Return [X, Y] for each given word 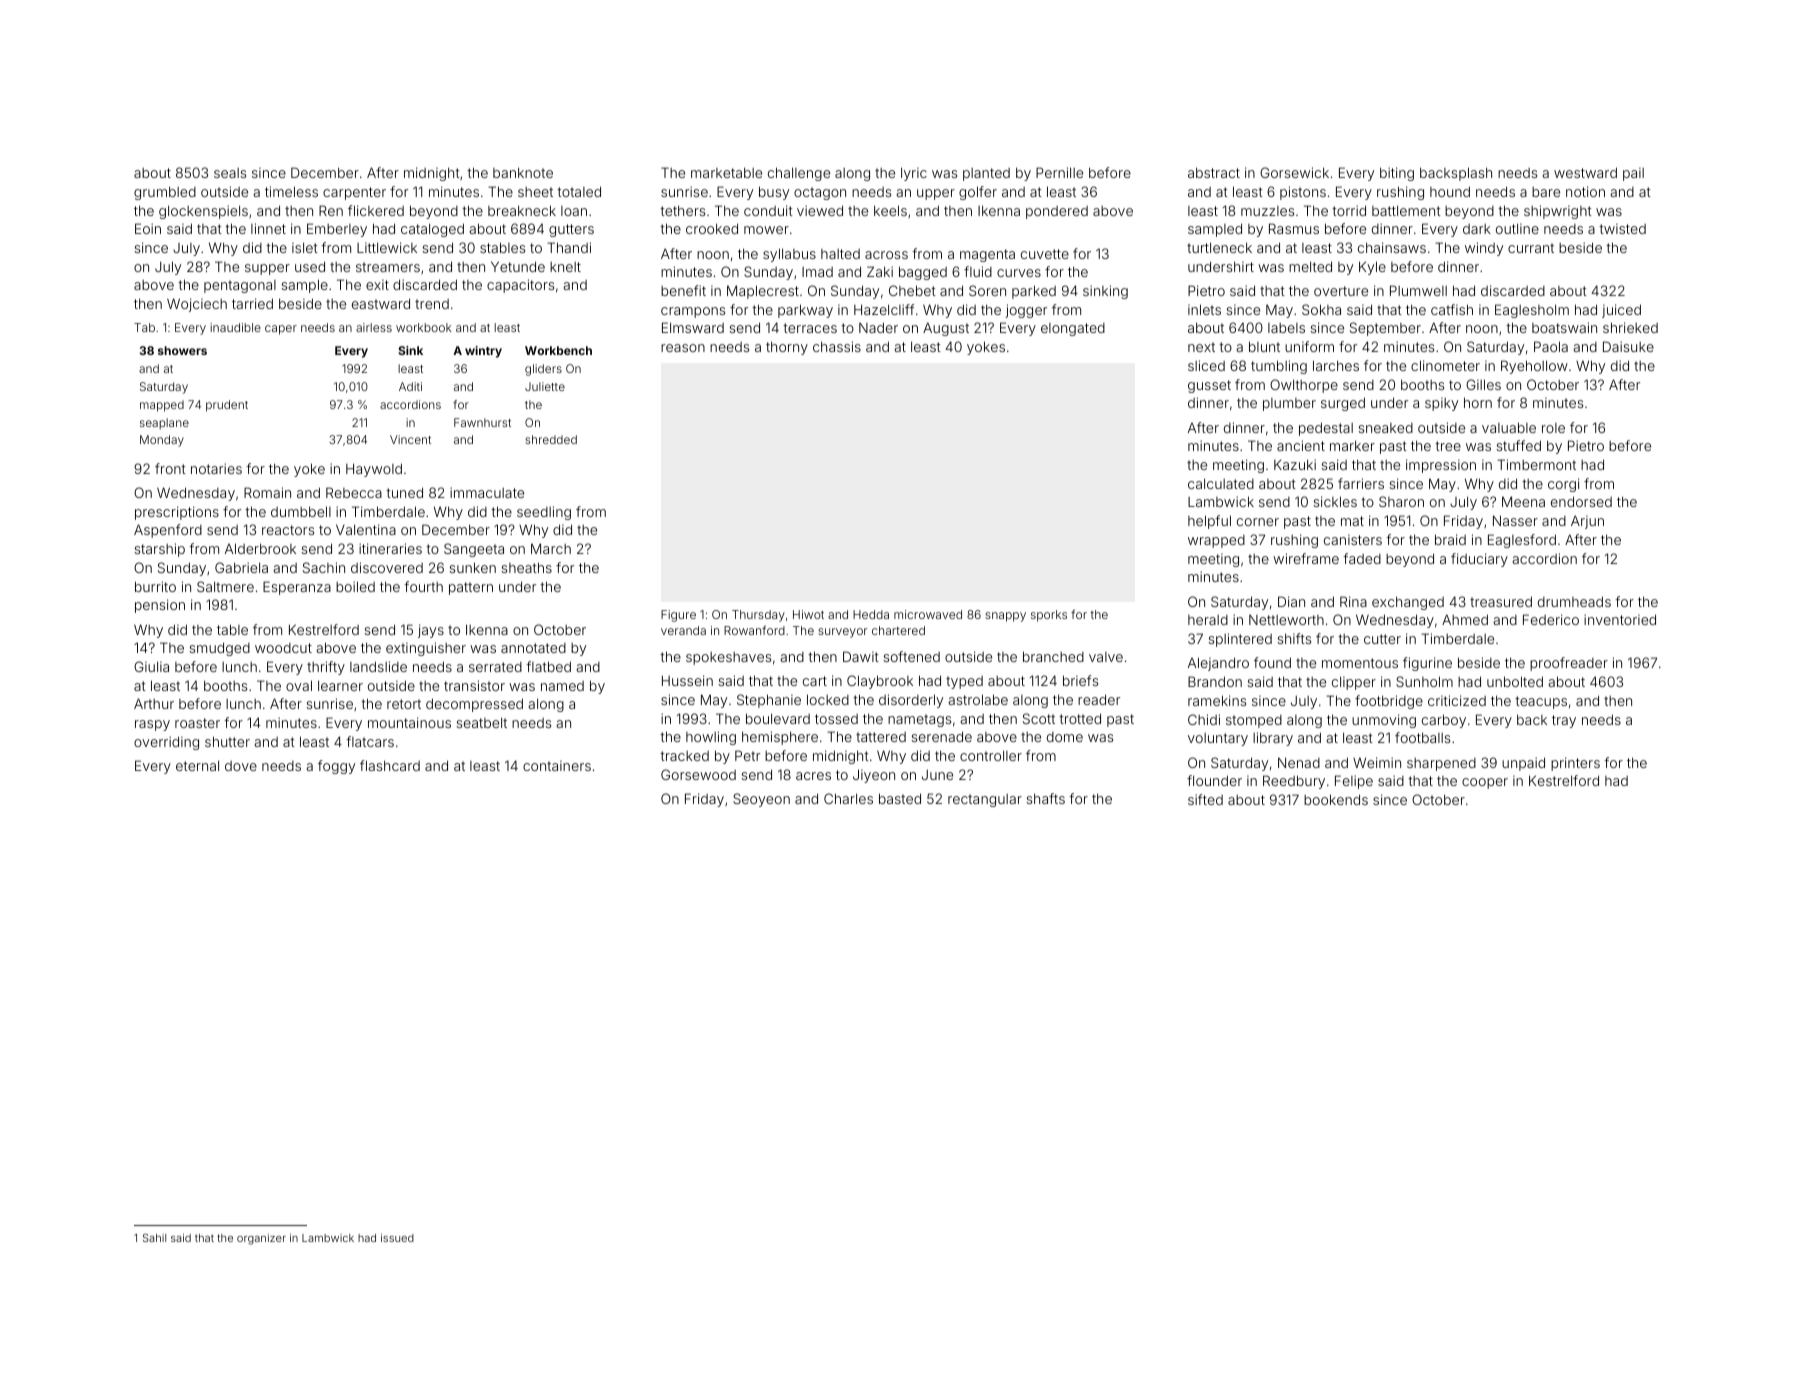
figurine [1427, 664]
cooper [1485, 783]
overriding [166, 743]
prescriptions [177, 513]
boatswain [1564, 327]
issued [397, 1238]
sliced [1206, 365]
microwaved [928, 614]
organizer [261, 1239]
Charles [848, 798]
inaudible [235, 327]
